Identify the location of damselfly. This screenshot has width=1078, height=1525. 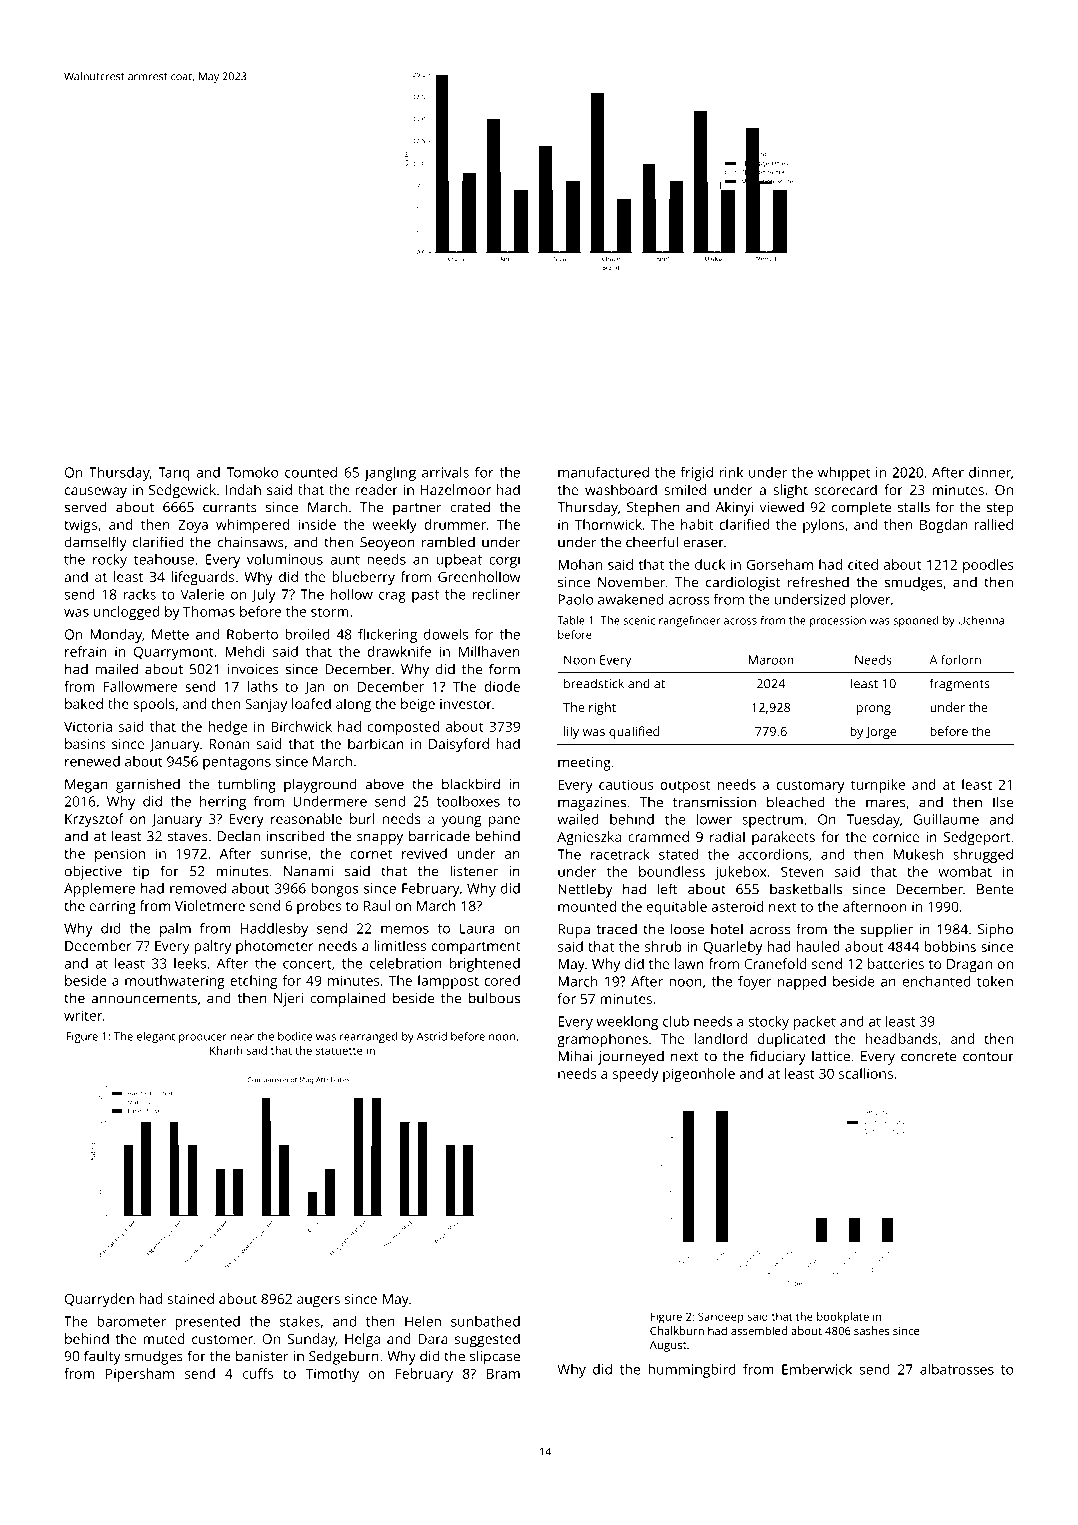
(96, 543).
